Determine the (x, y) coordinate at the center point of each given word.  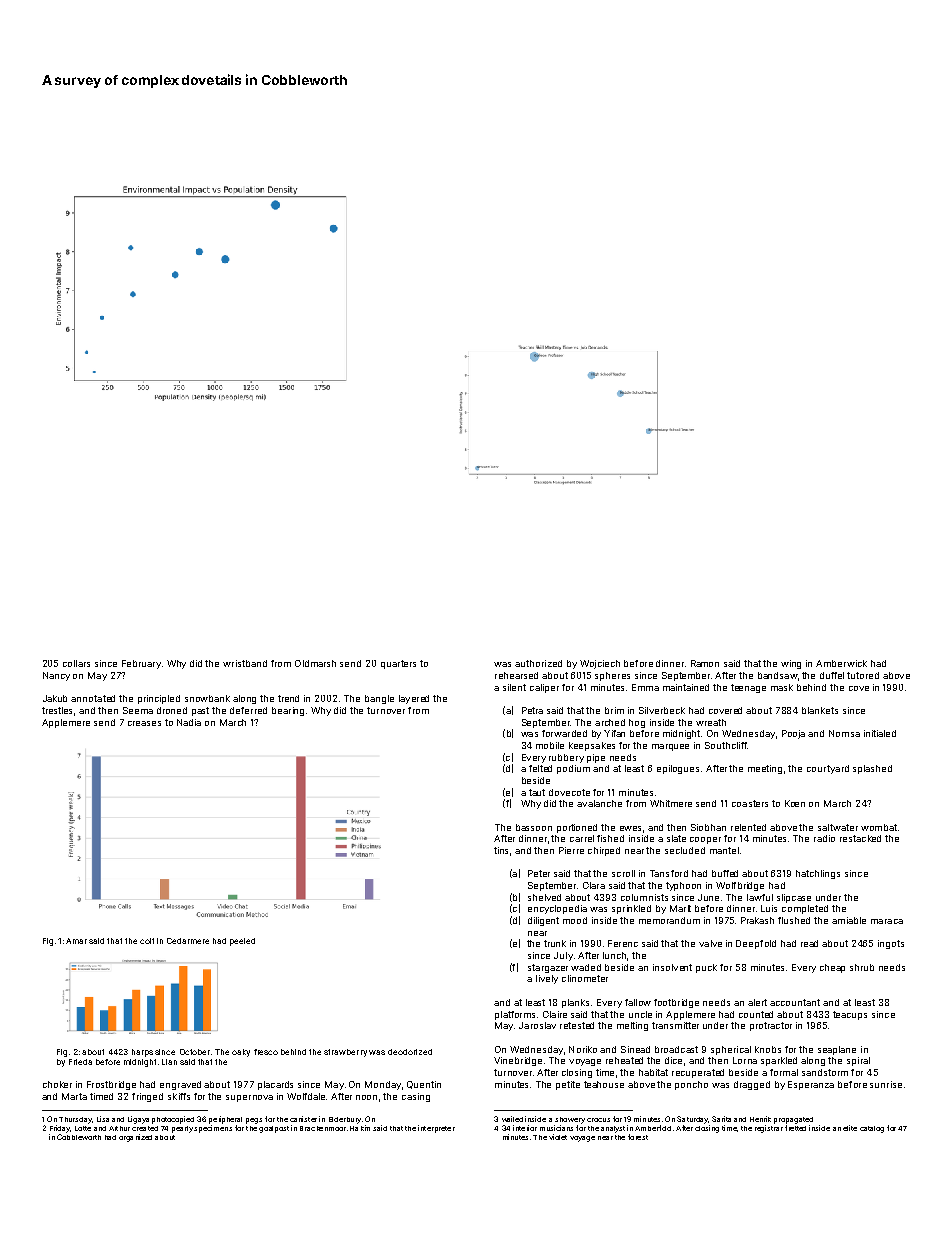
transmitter (675, 1025)
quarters (398, 664)
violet (558, 1137)
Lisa (103, 1119)
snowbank (207, 698)
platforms (515, 1015)
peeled (242, 942)
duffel (832, 675)
